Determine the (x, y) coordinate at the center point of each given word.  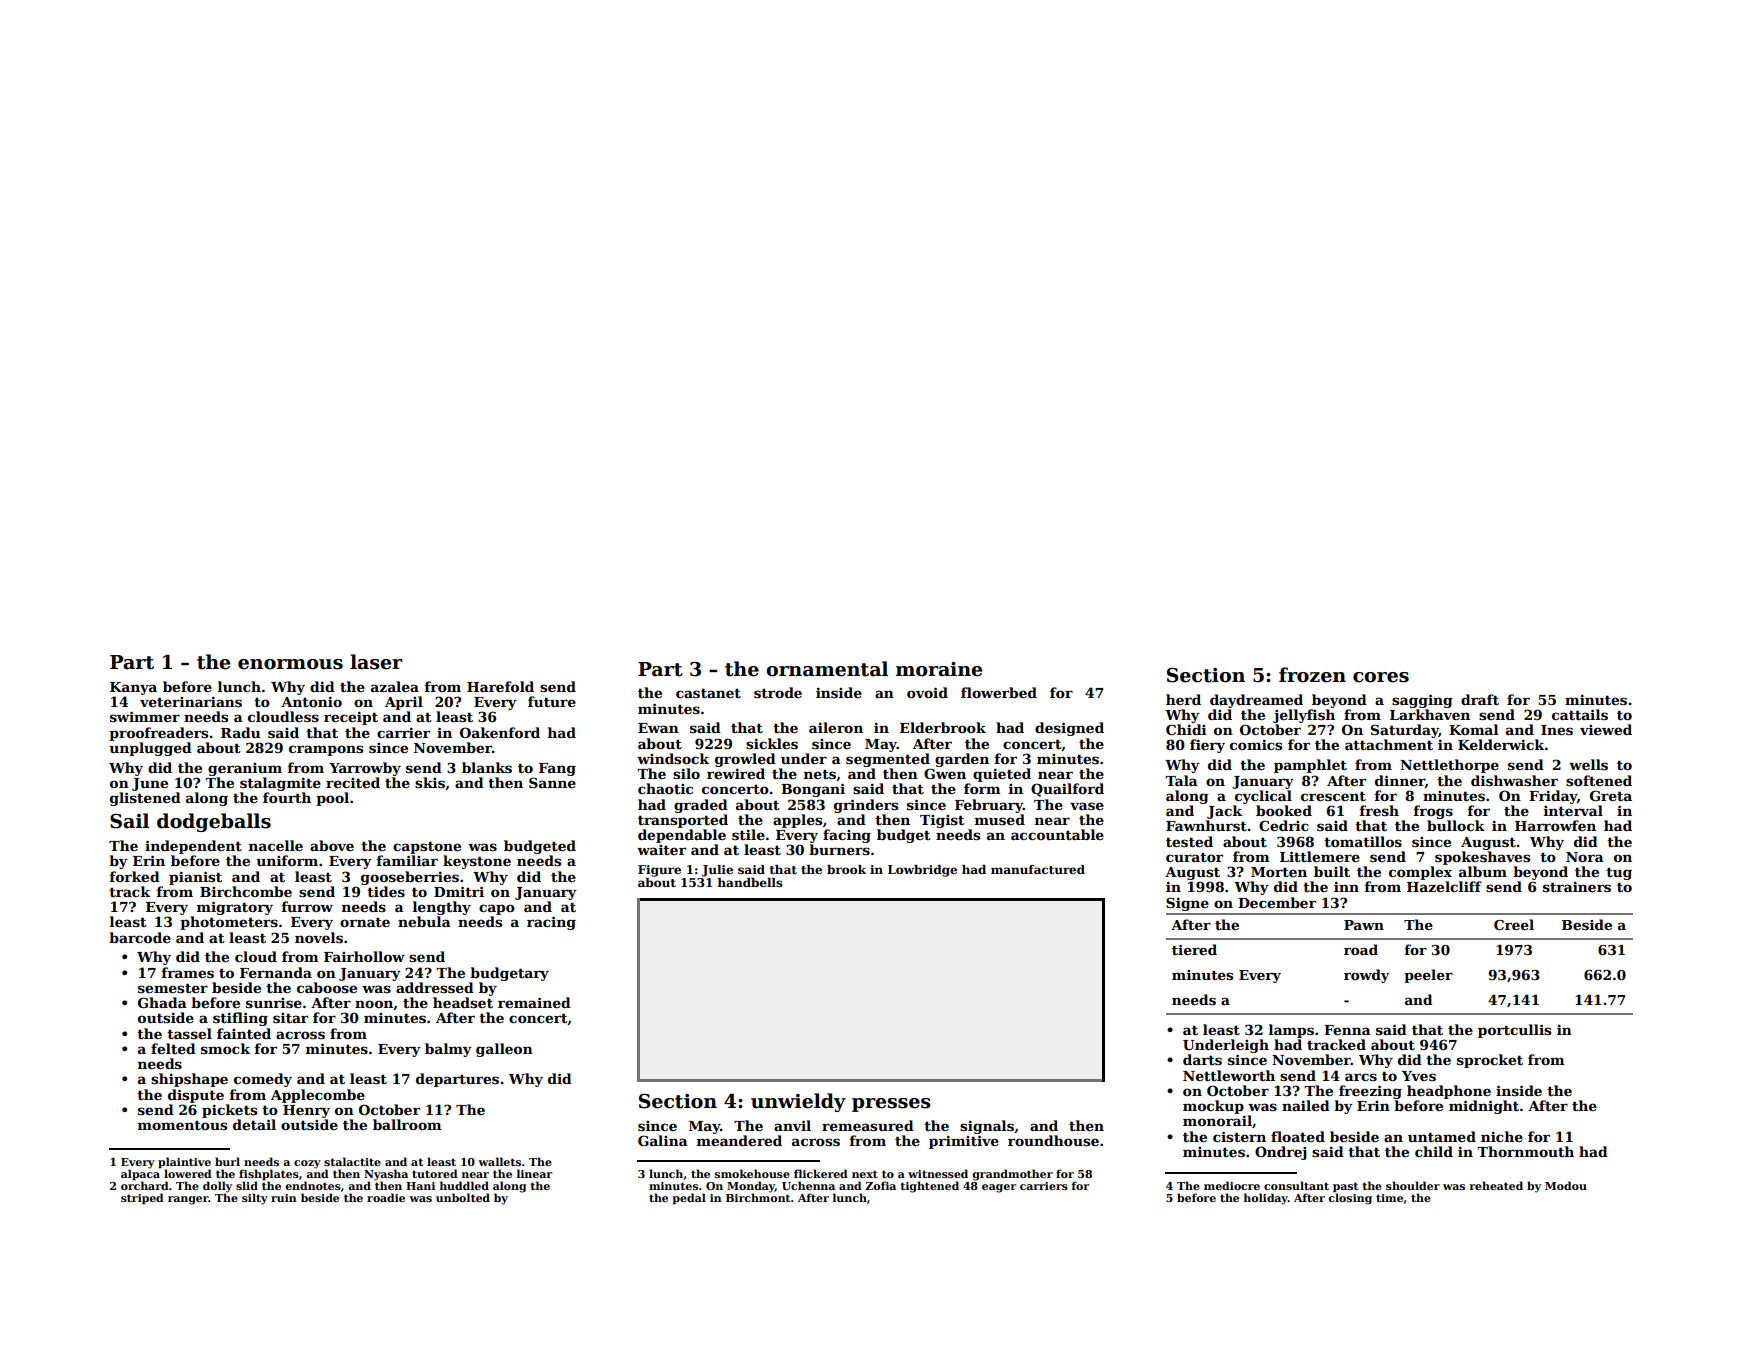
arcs (1361, 1077)
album (1483, 871)
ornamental (827, 669)
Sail (129, 821)
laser (376, 662)
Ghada (162, 1002)
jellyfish (1304, 716)
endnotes (313, 1185)
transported (683, 821)
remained (534, 1002)
